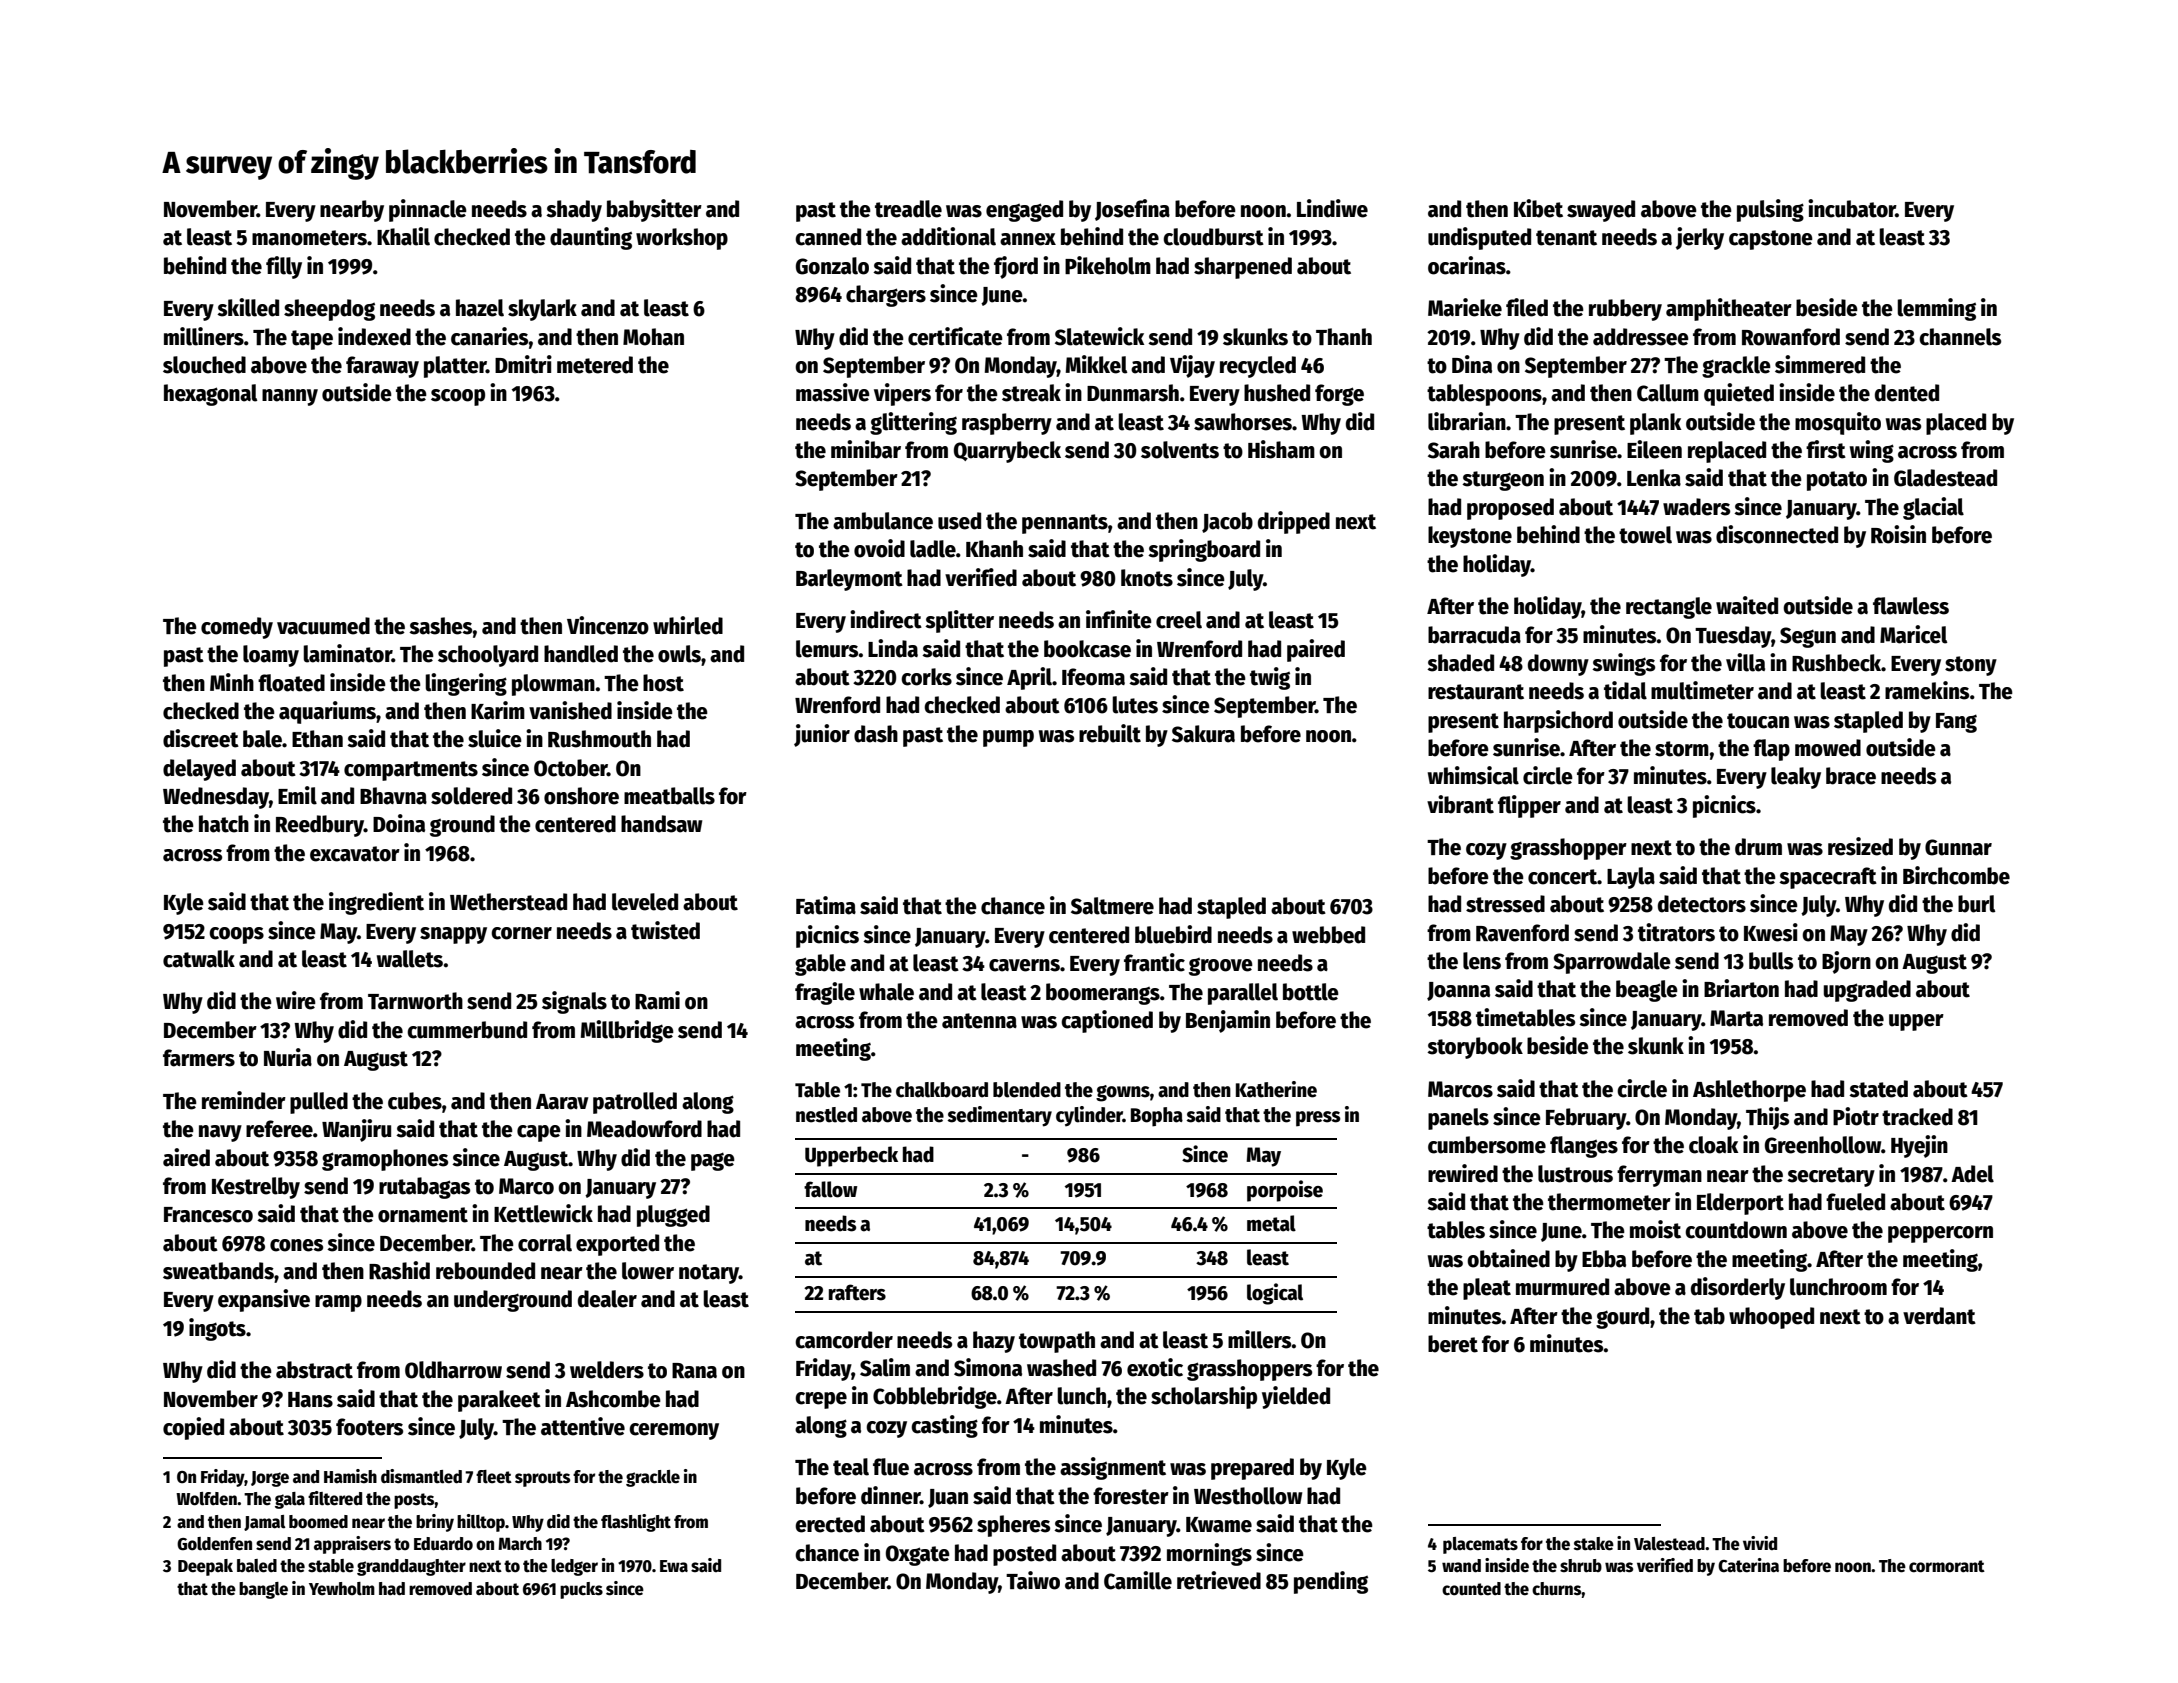  What do you see at coordinates (1276, 1089) in the screenshot?
I see `Katherine` at bounding box center [1276, 1089].
